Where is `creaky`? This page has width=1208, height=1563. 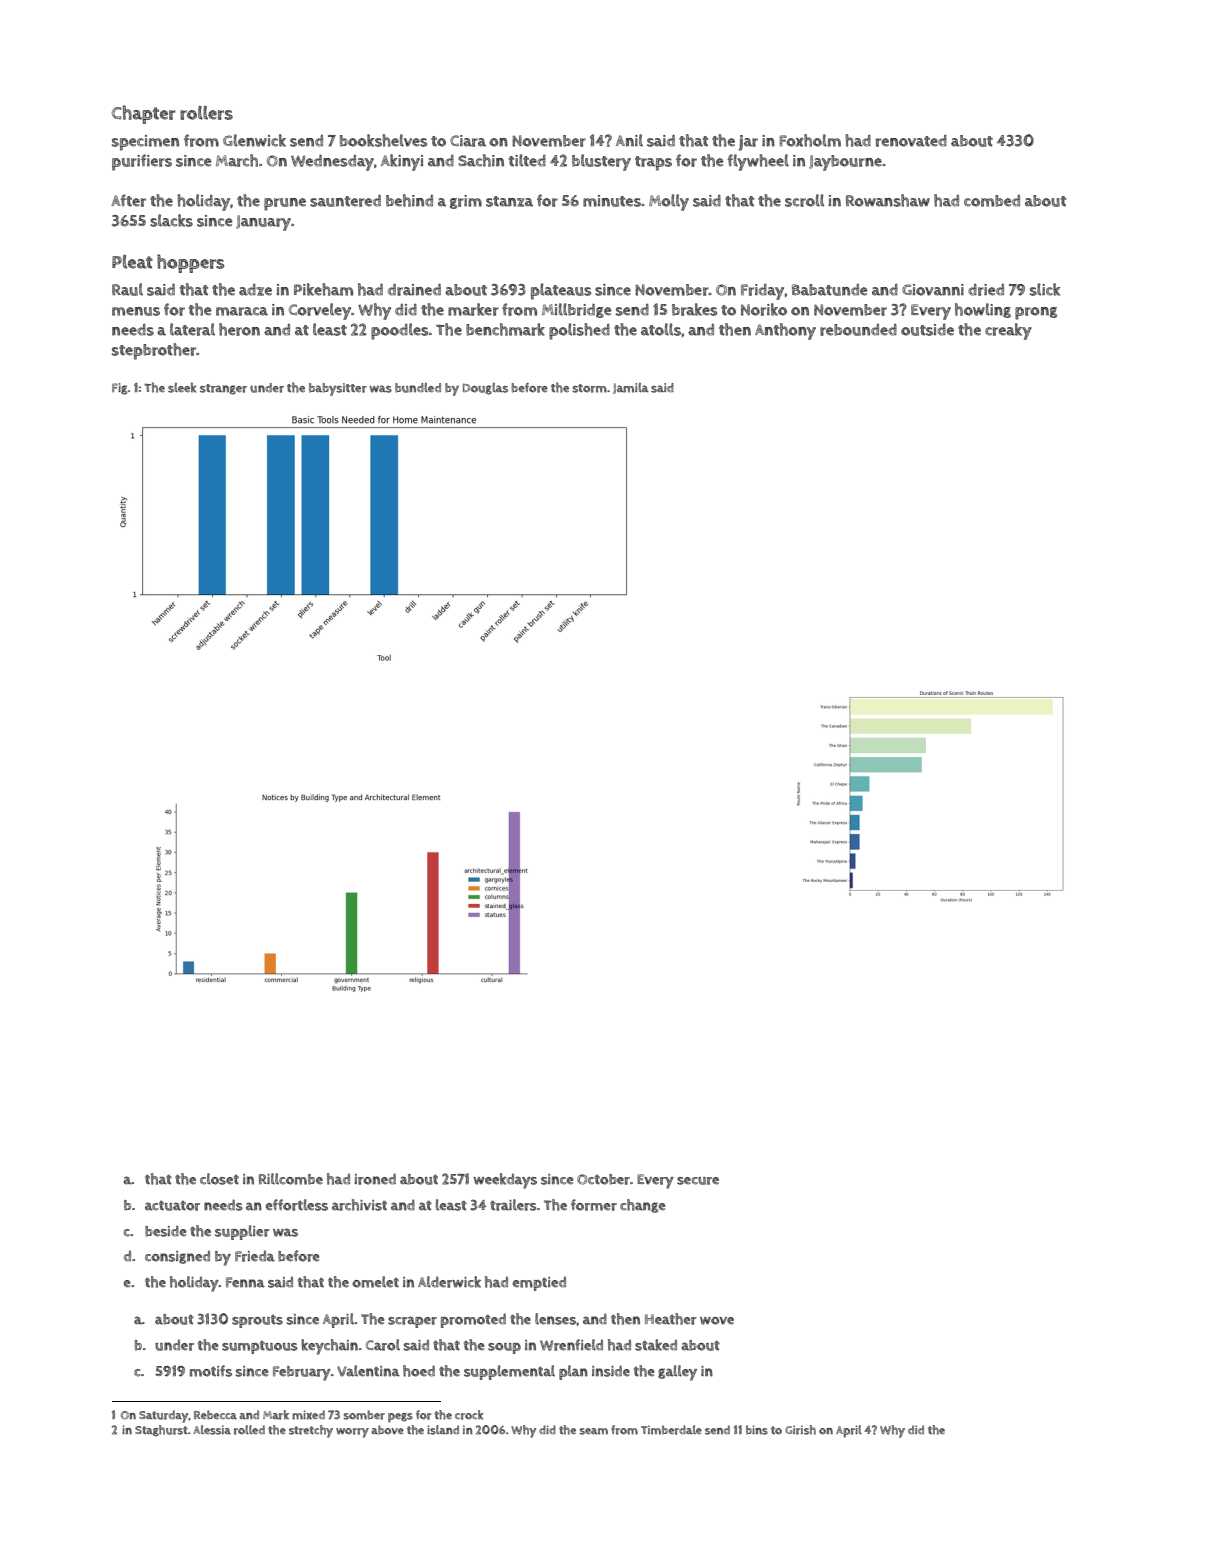 creaky is located at coordinates (1008, 331).
